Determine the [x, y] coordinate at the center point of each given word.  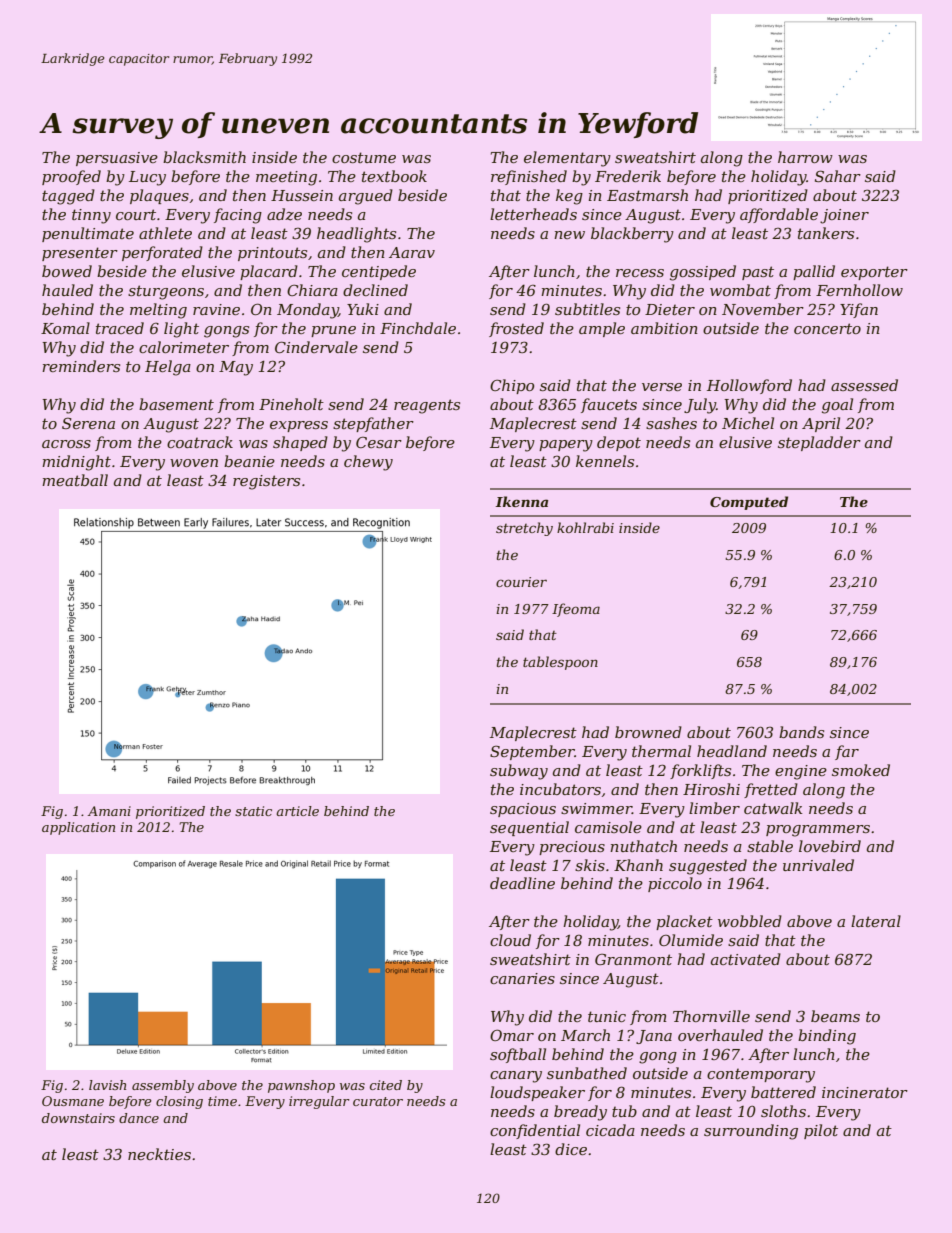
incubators [560, 789]
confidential [535, 1131]
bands [801, 732]
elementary [567, 159]
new [569, 235]
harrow [805, 157]
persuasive [117, 159]
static [253, 811]
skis [590, 865]
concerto [827, 328]
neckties [159, 1154]
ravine [216, 309]
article [297, 811]
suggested [708, 867]
